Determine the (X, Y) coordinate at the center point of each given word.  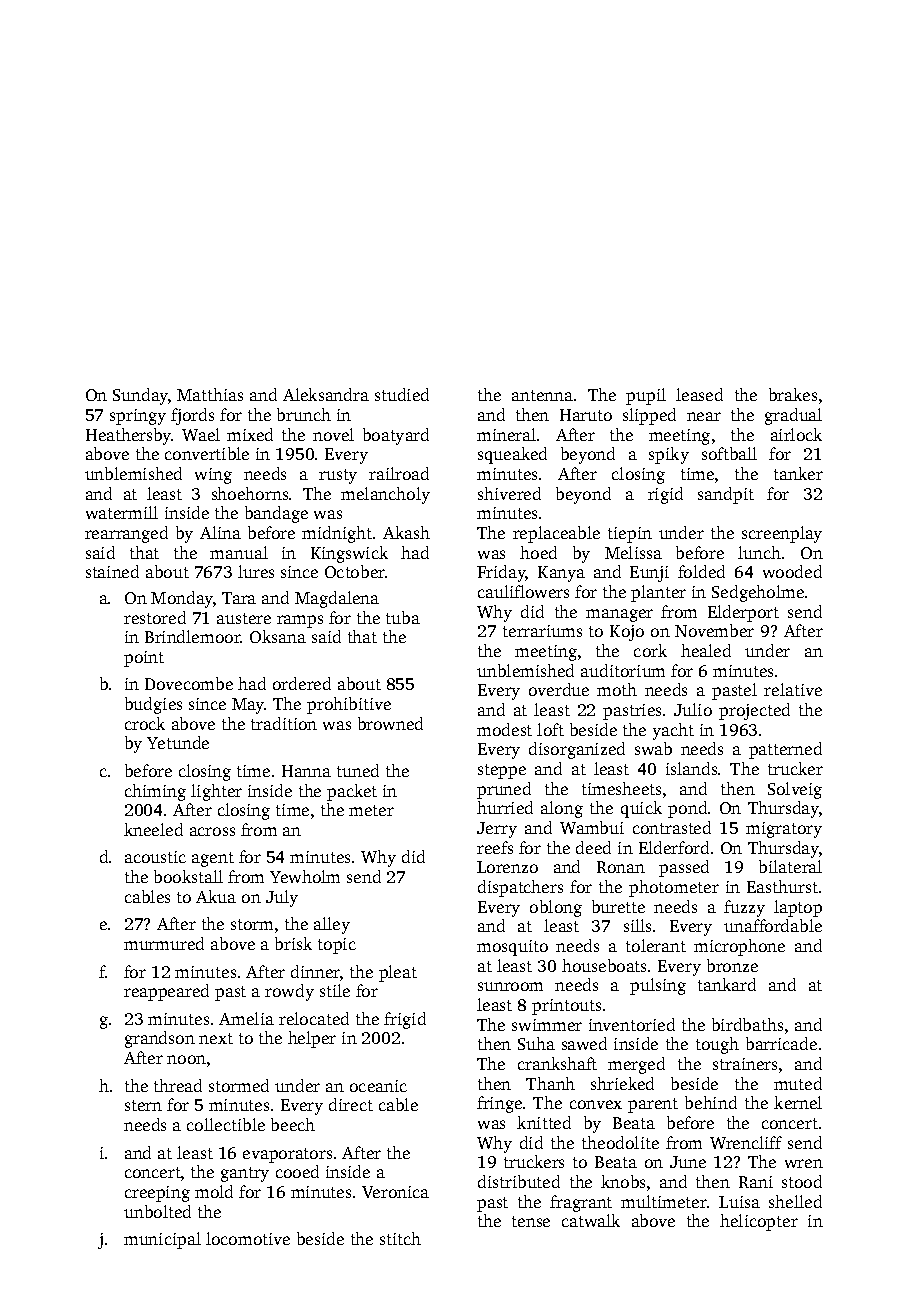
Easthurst (782, 886)
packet (352, 792)
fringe (499, 1104)
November (714, 630)
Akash (406, 532)
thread (178, 1085)
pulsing (658, 986)
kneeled (153, 829)
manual (239, 552)
